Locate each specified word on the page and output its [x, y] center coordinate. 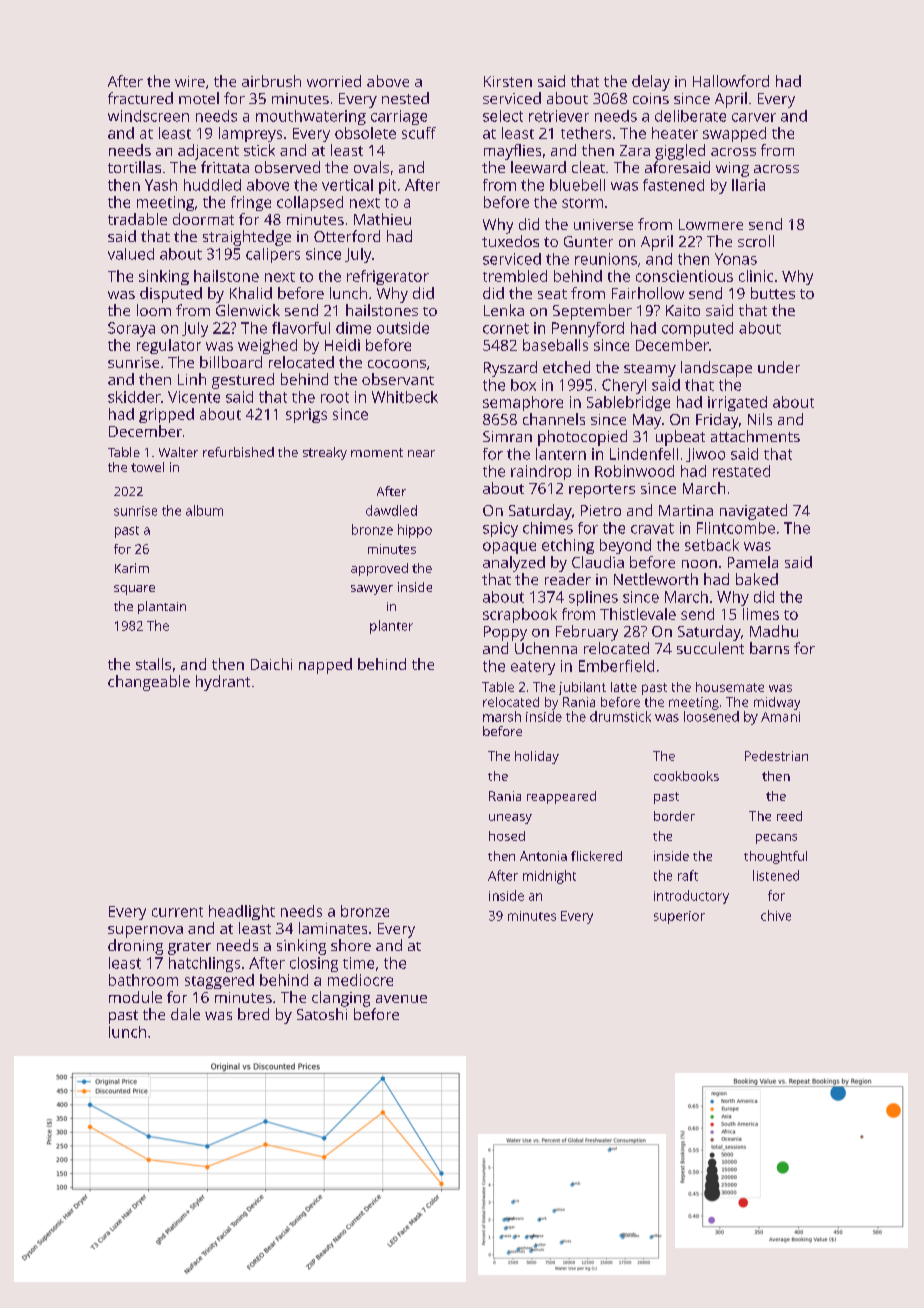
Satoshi [322, 1014]
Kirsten [508, 81]
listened [776, 875]
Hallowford [731, 81]
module [135, 997]
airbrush [271, 81]
